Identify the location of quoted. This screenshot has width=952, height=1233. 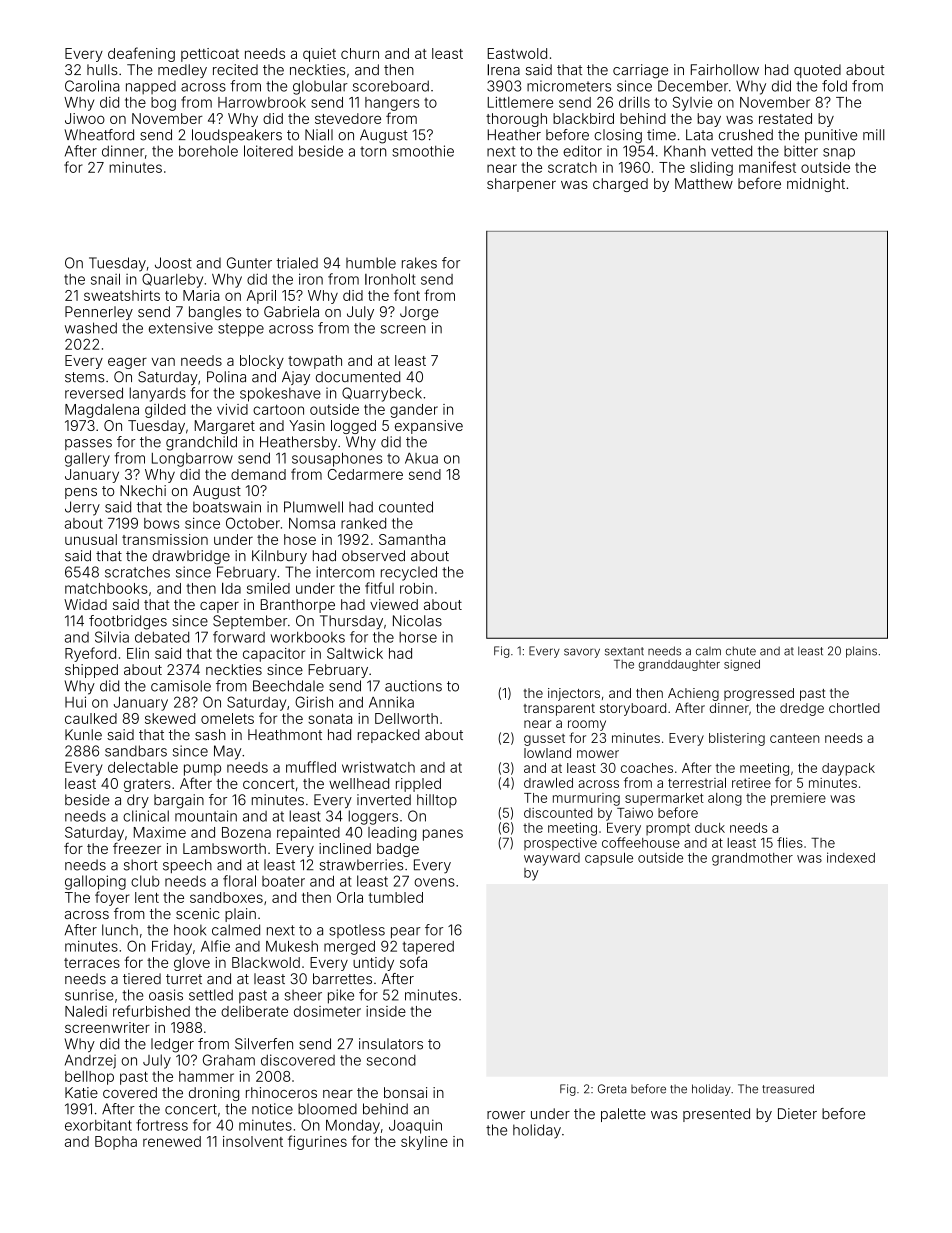
(817, 71).
